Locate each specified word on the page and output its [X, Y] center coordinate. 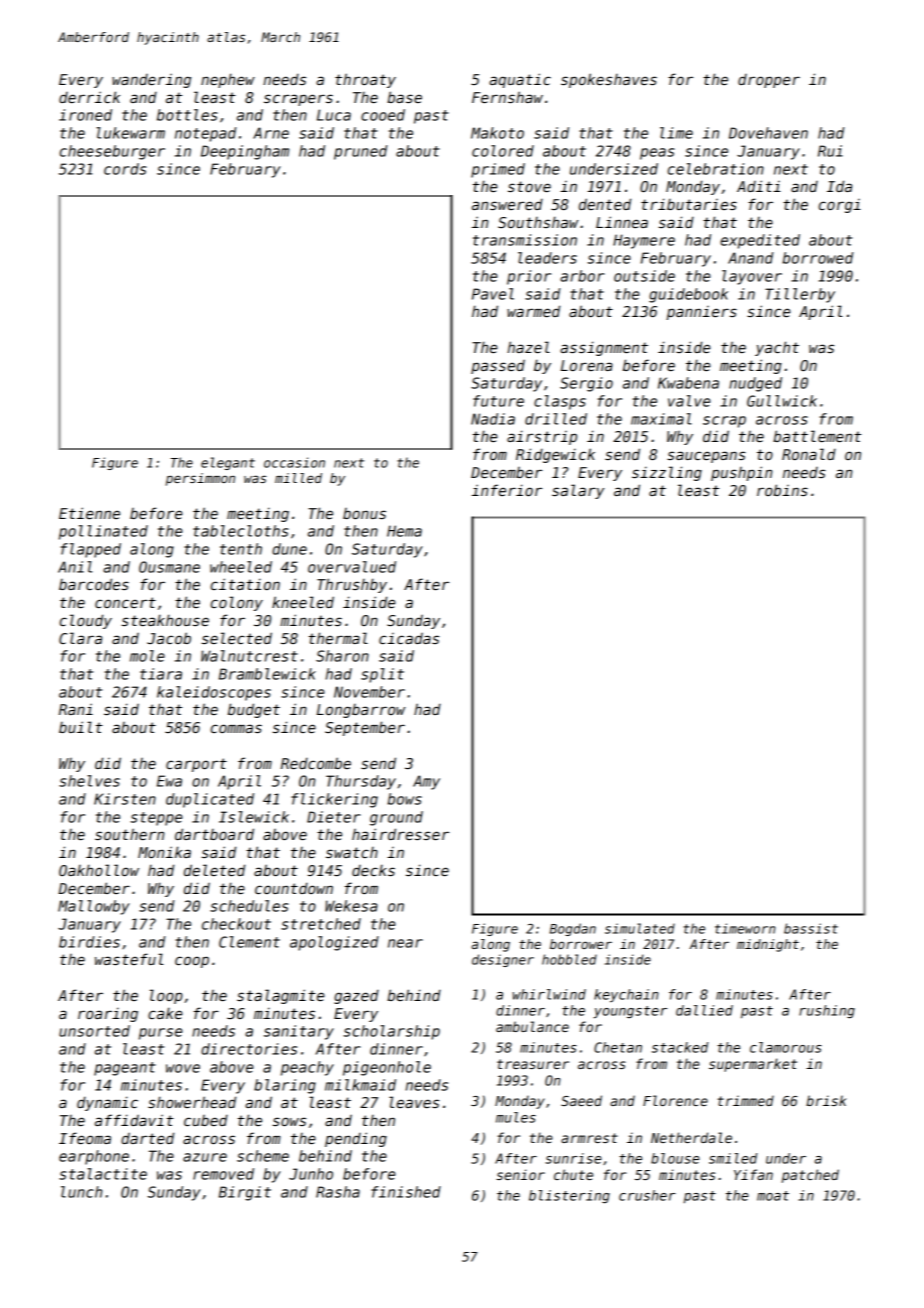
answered [507, 204]
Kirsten [125, 799]
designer [503, 960]
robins [782, 490]
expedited [760, 241]
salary [578, 491]
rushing [827, 1012]
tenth [241, 549]
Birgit [245, 1193]
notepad [205, 134]
